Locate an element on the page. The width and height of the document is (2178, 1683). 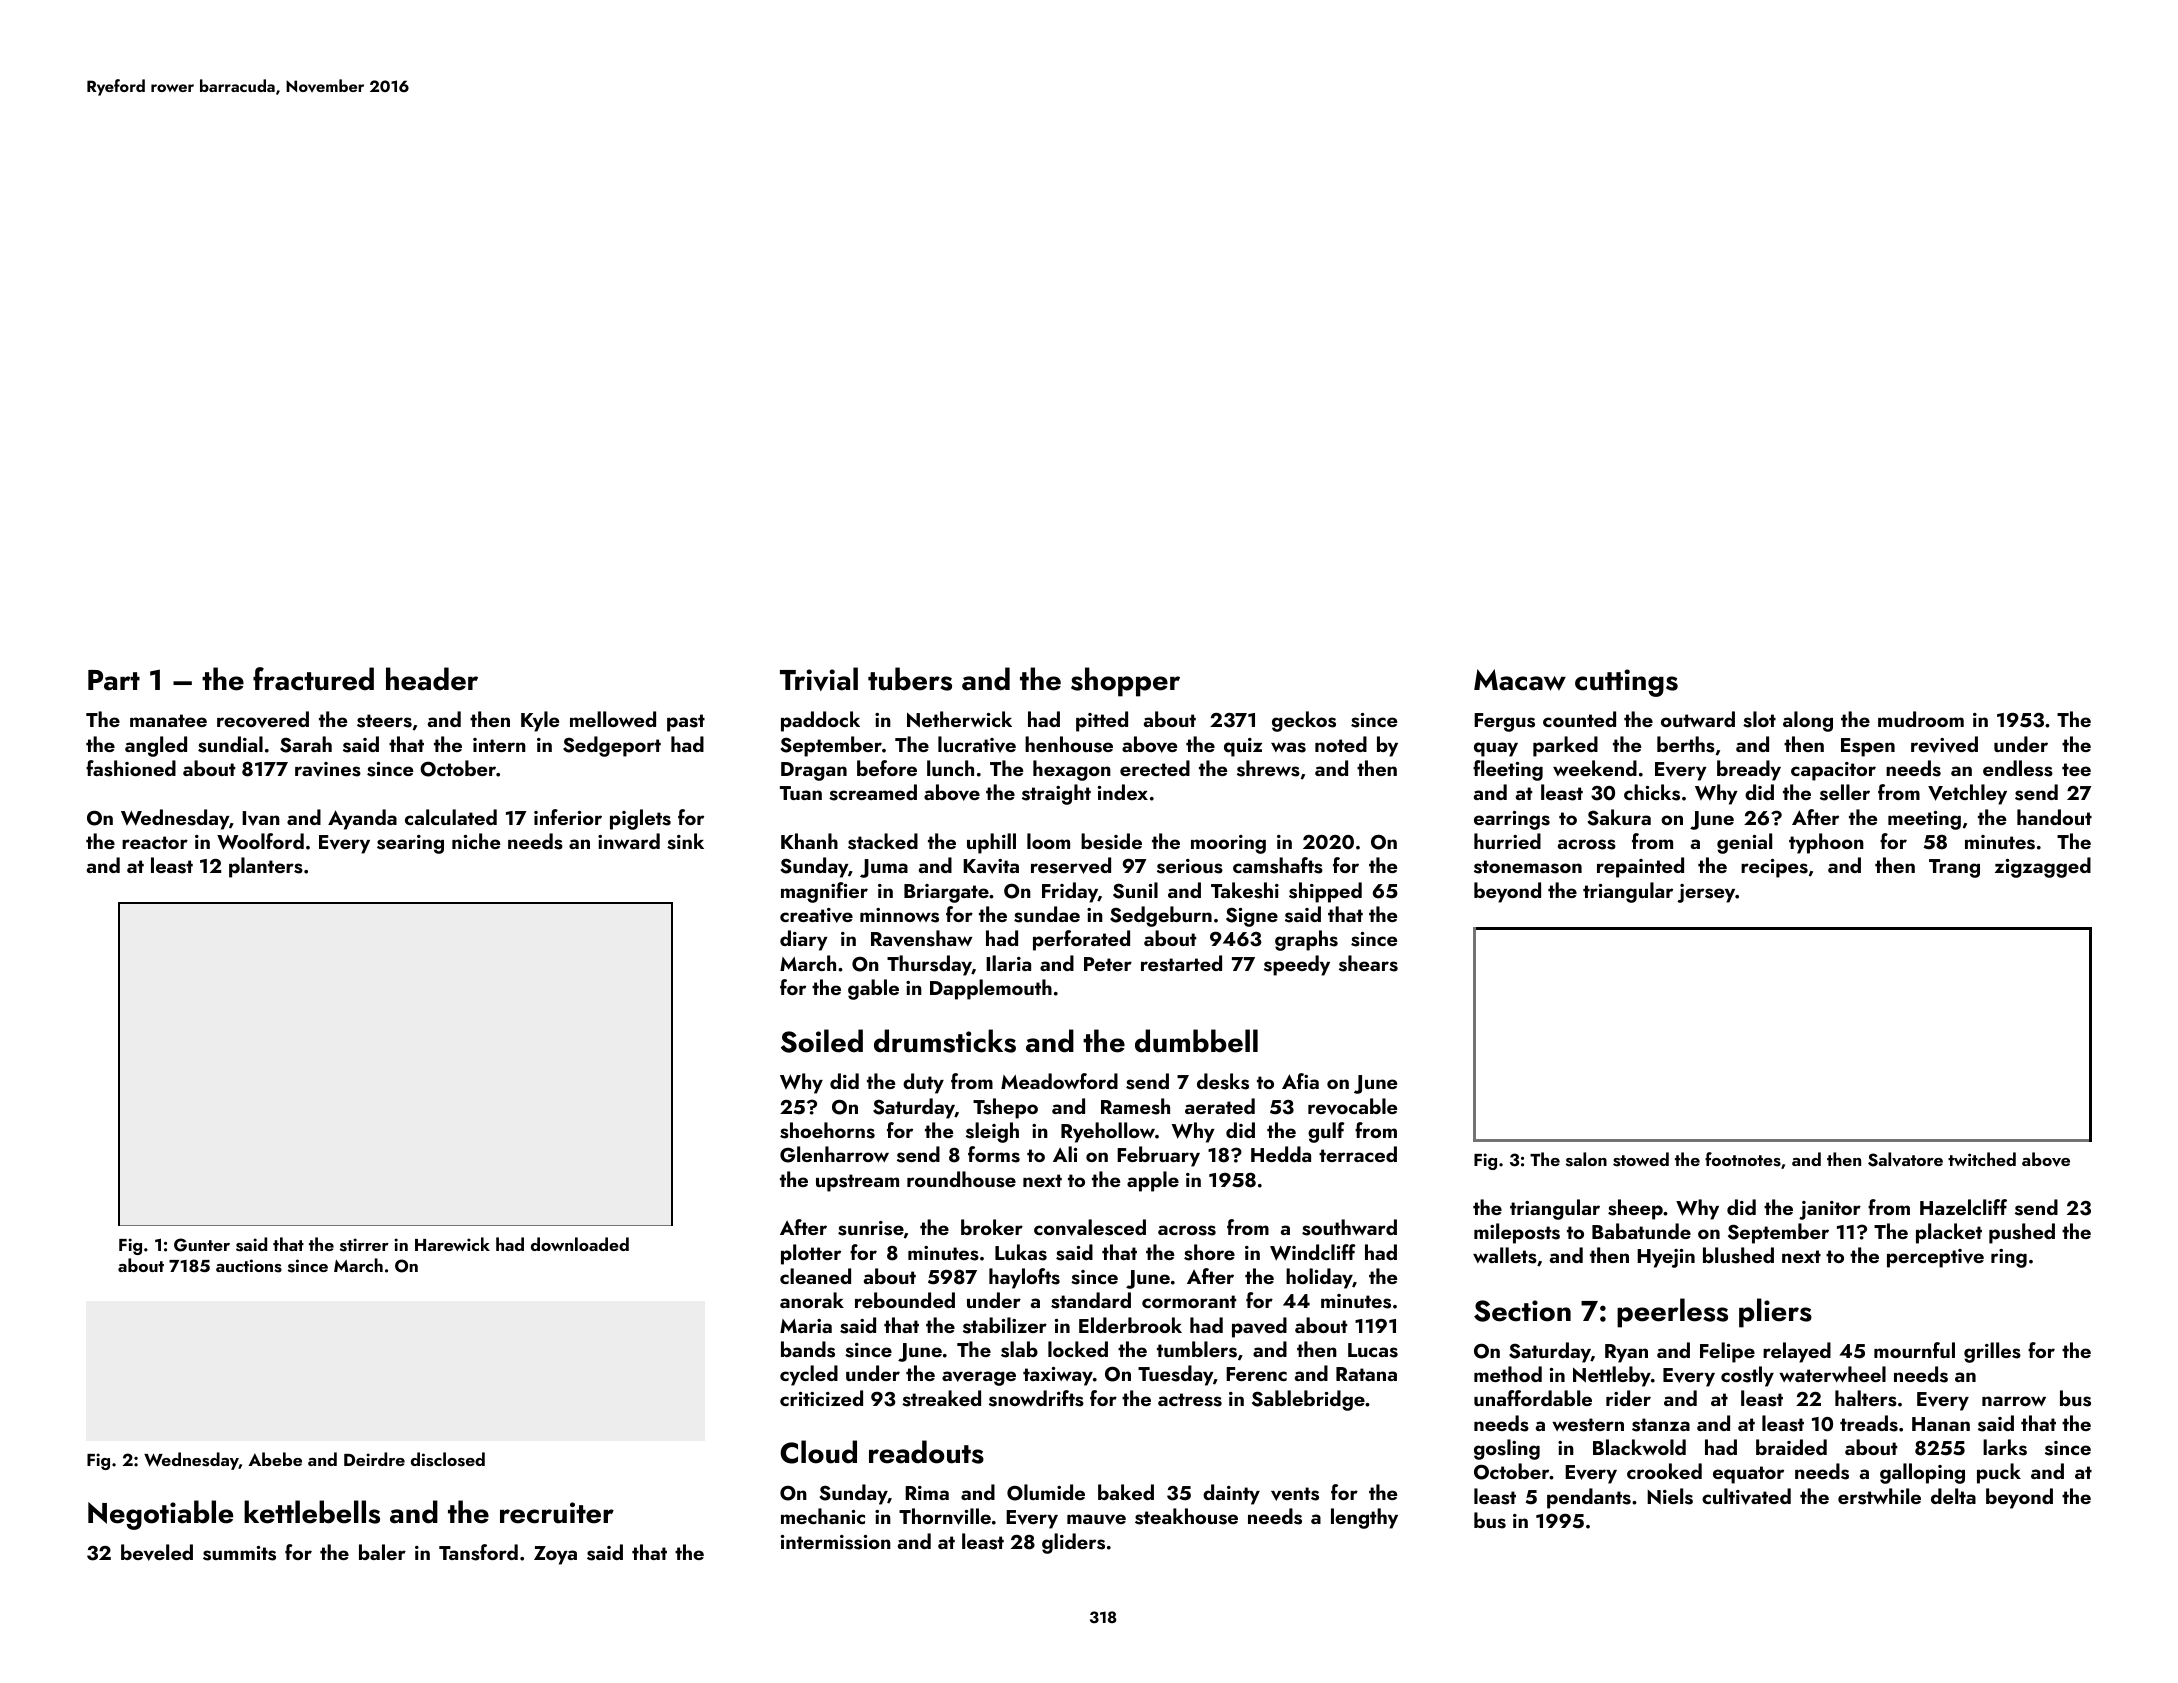
quay is located at coordinates (1496, 749).
